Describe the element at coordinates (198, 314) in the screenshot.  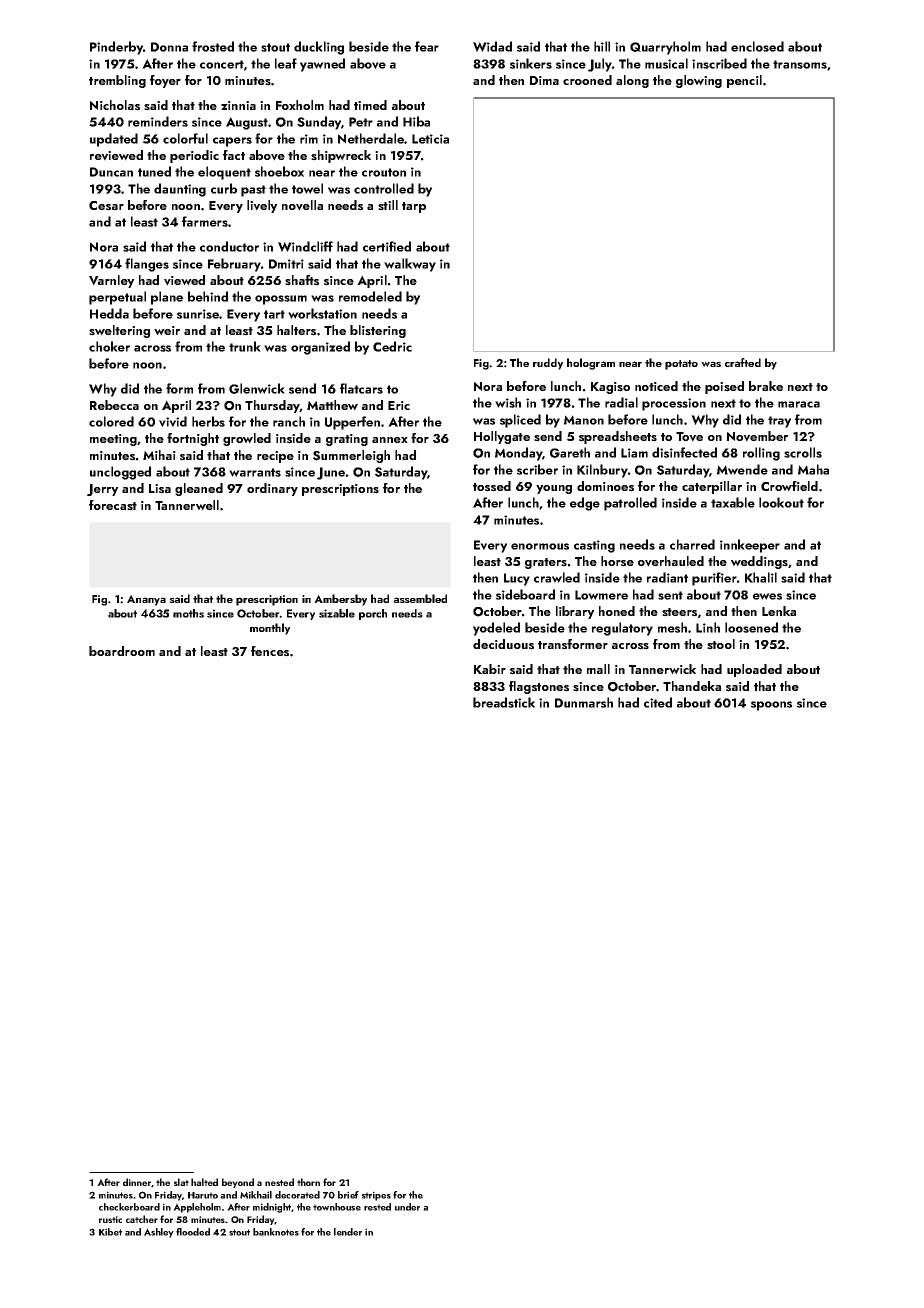
I see `sunrise` at that location.
